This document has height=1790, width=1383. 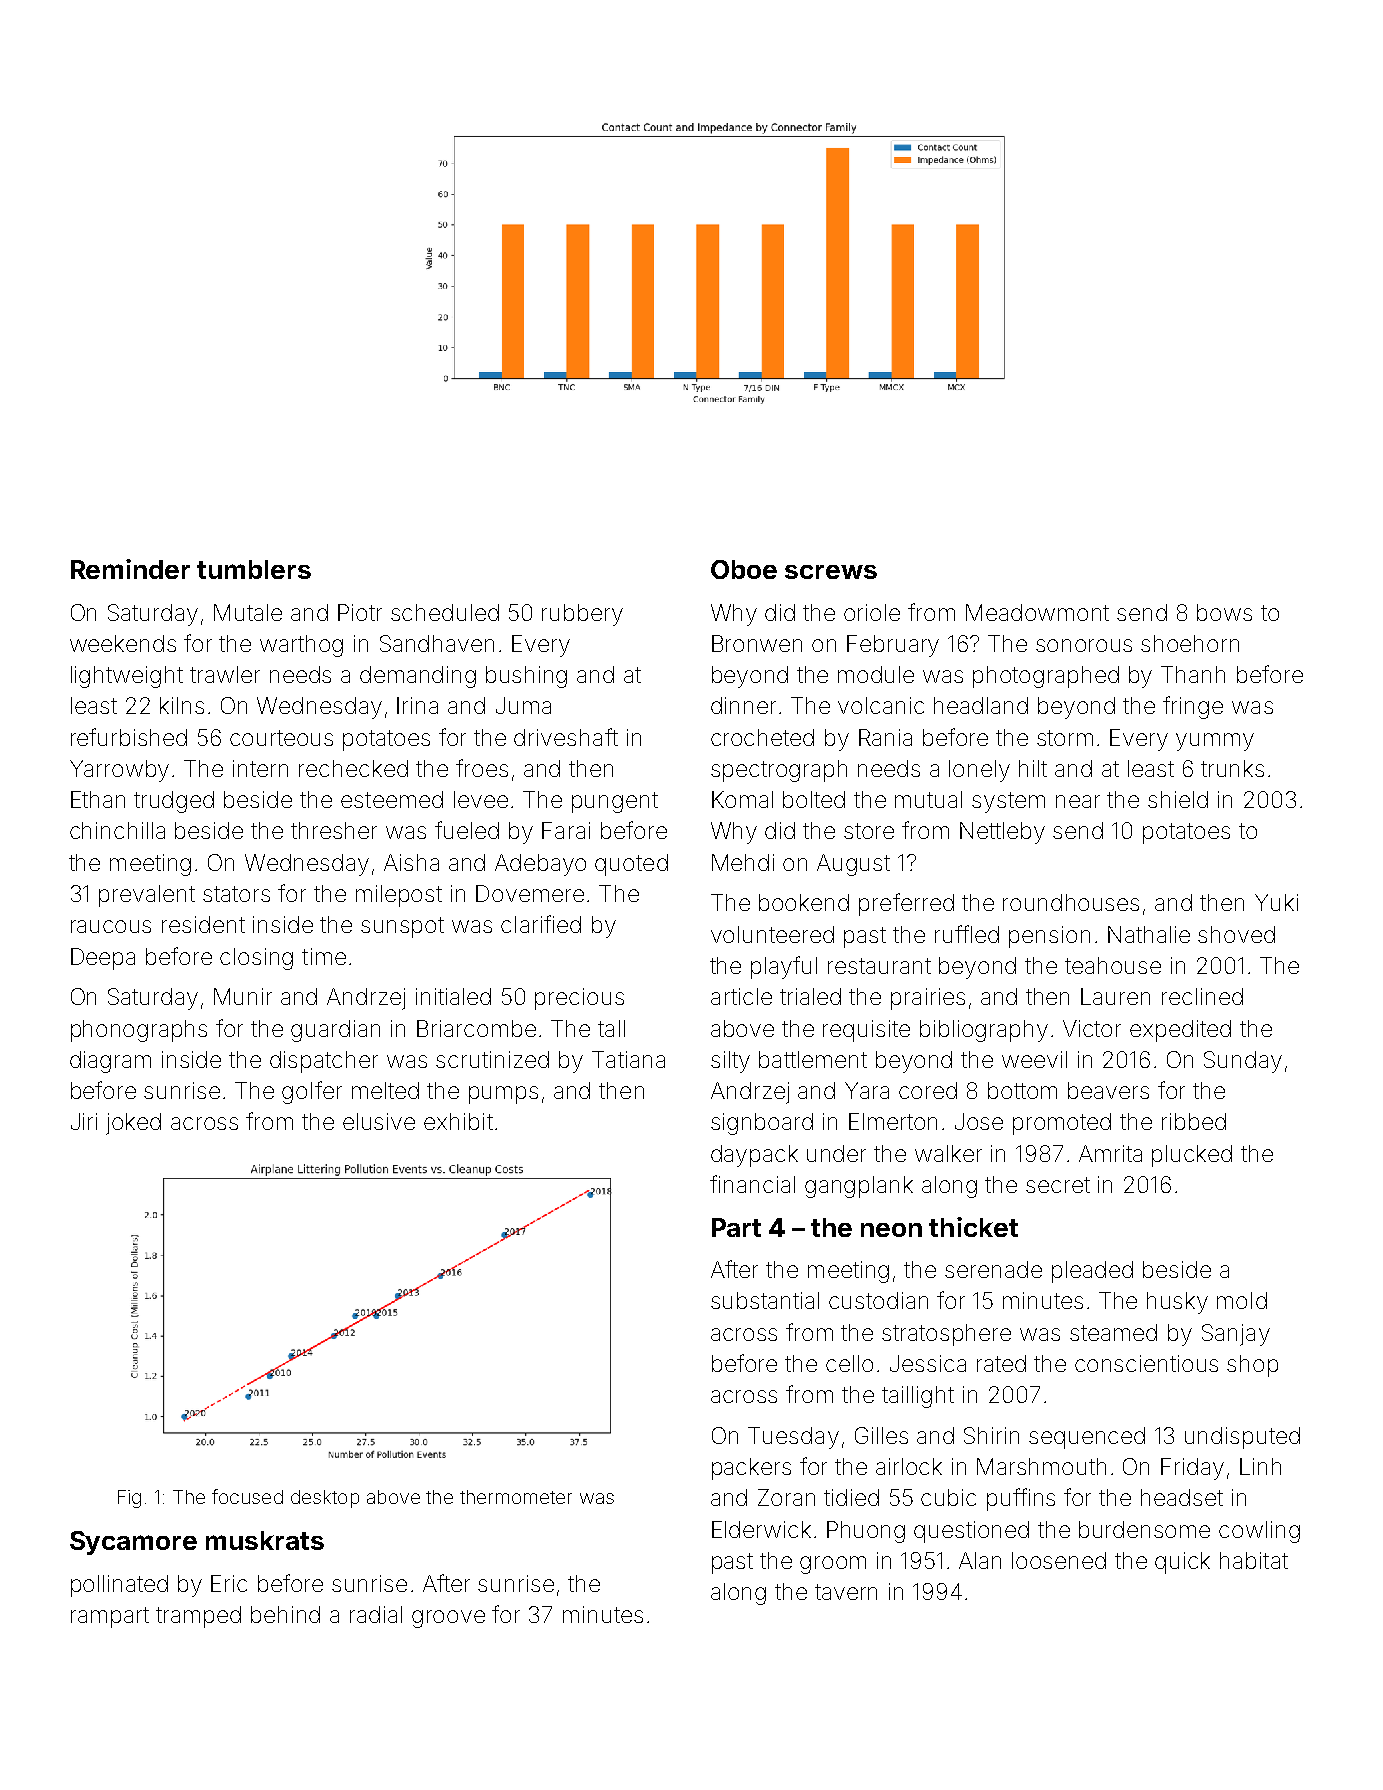 I want to click on Jiri, so click(x=84, y=1121).
